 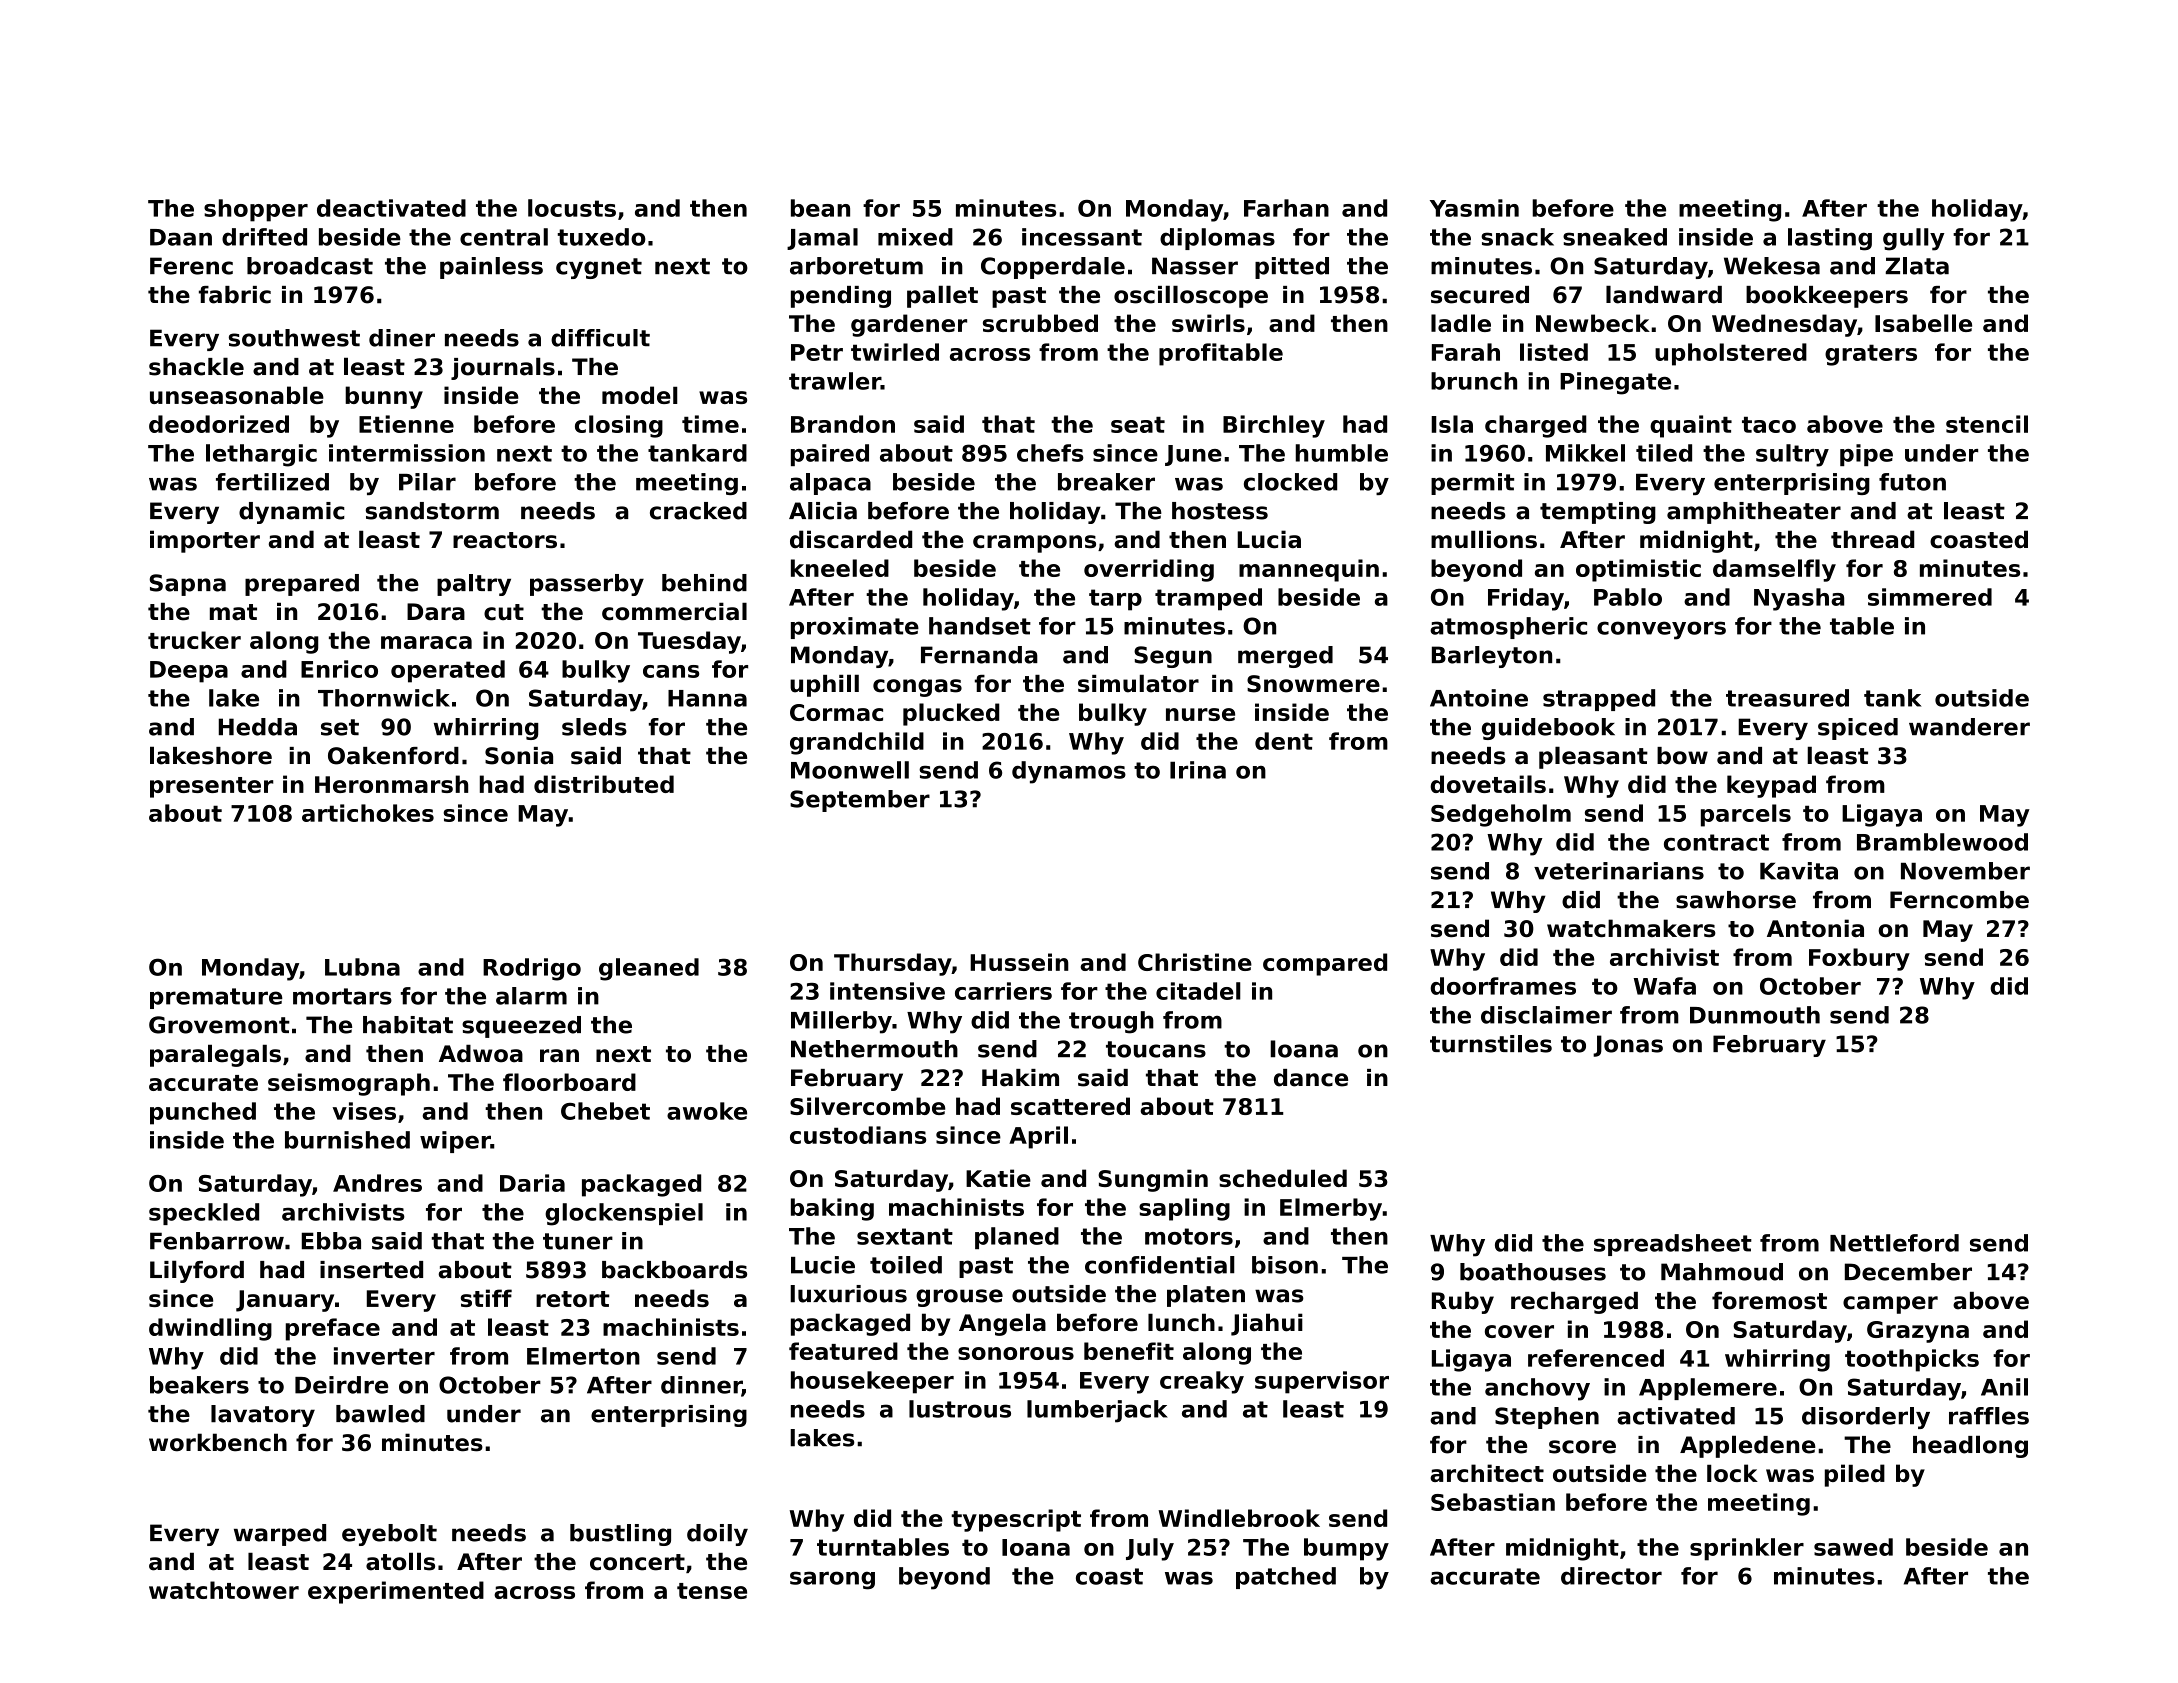 What do you see at coordinates (1593, 323) in the screenshot?
I see `Newbeck` at bounding box center [1593, 323].
